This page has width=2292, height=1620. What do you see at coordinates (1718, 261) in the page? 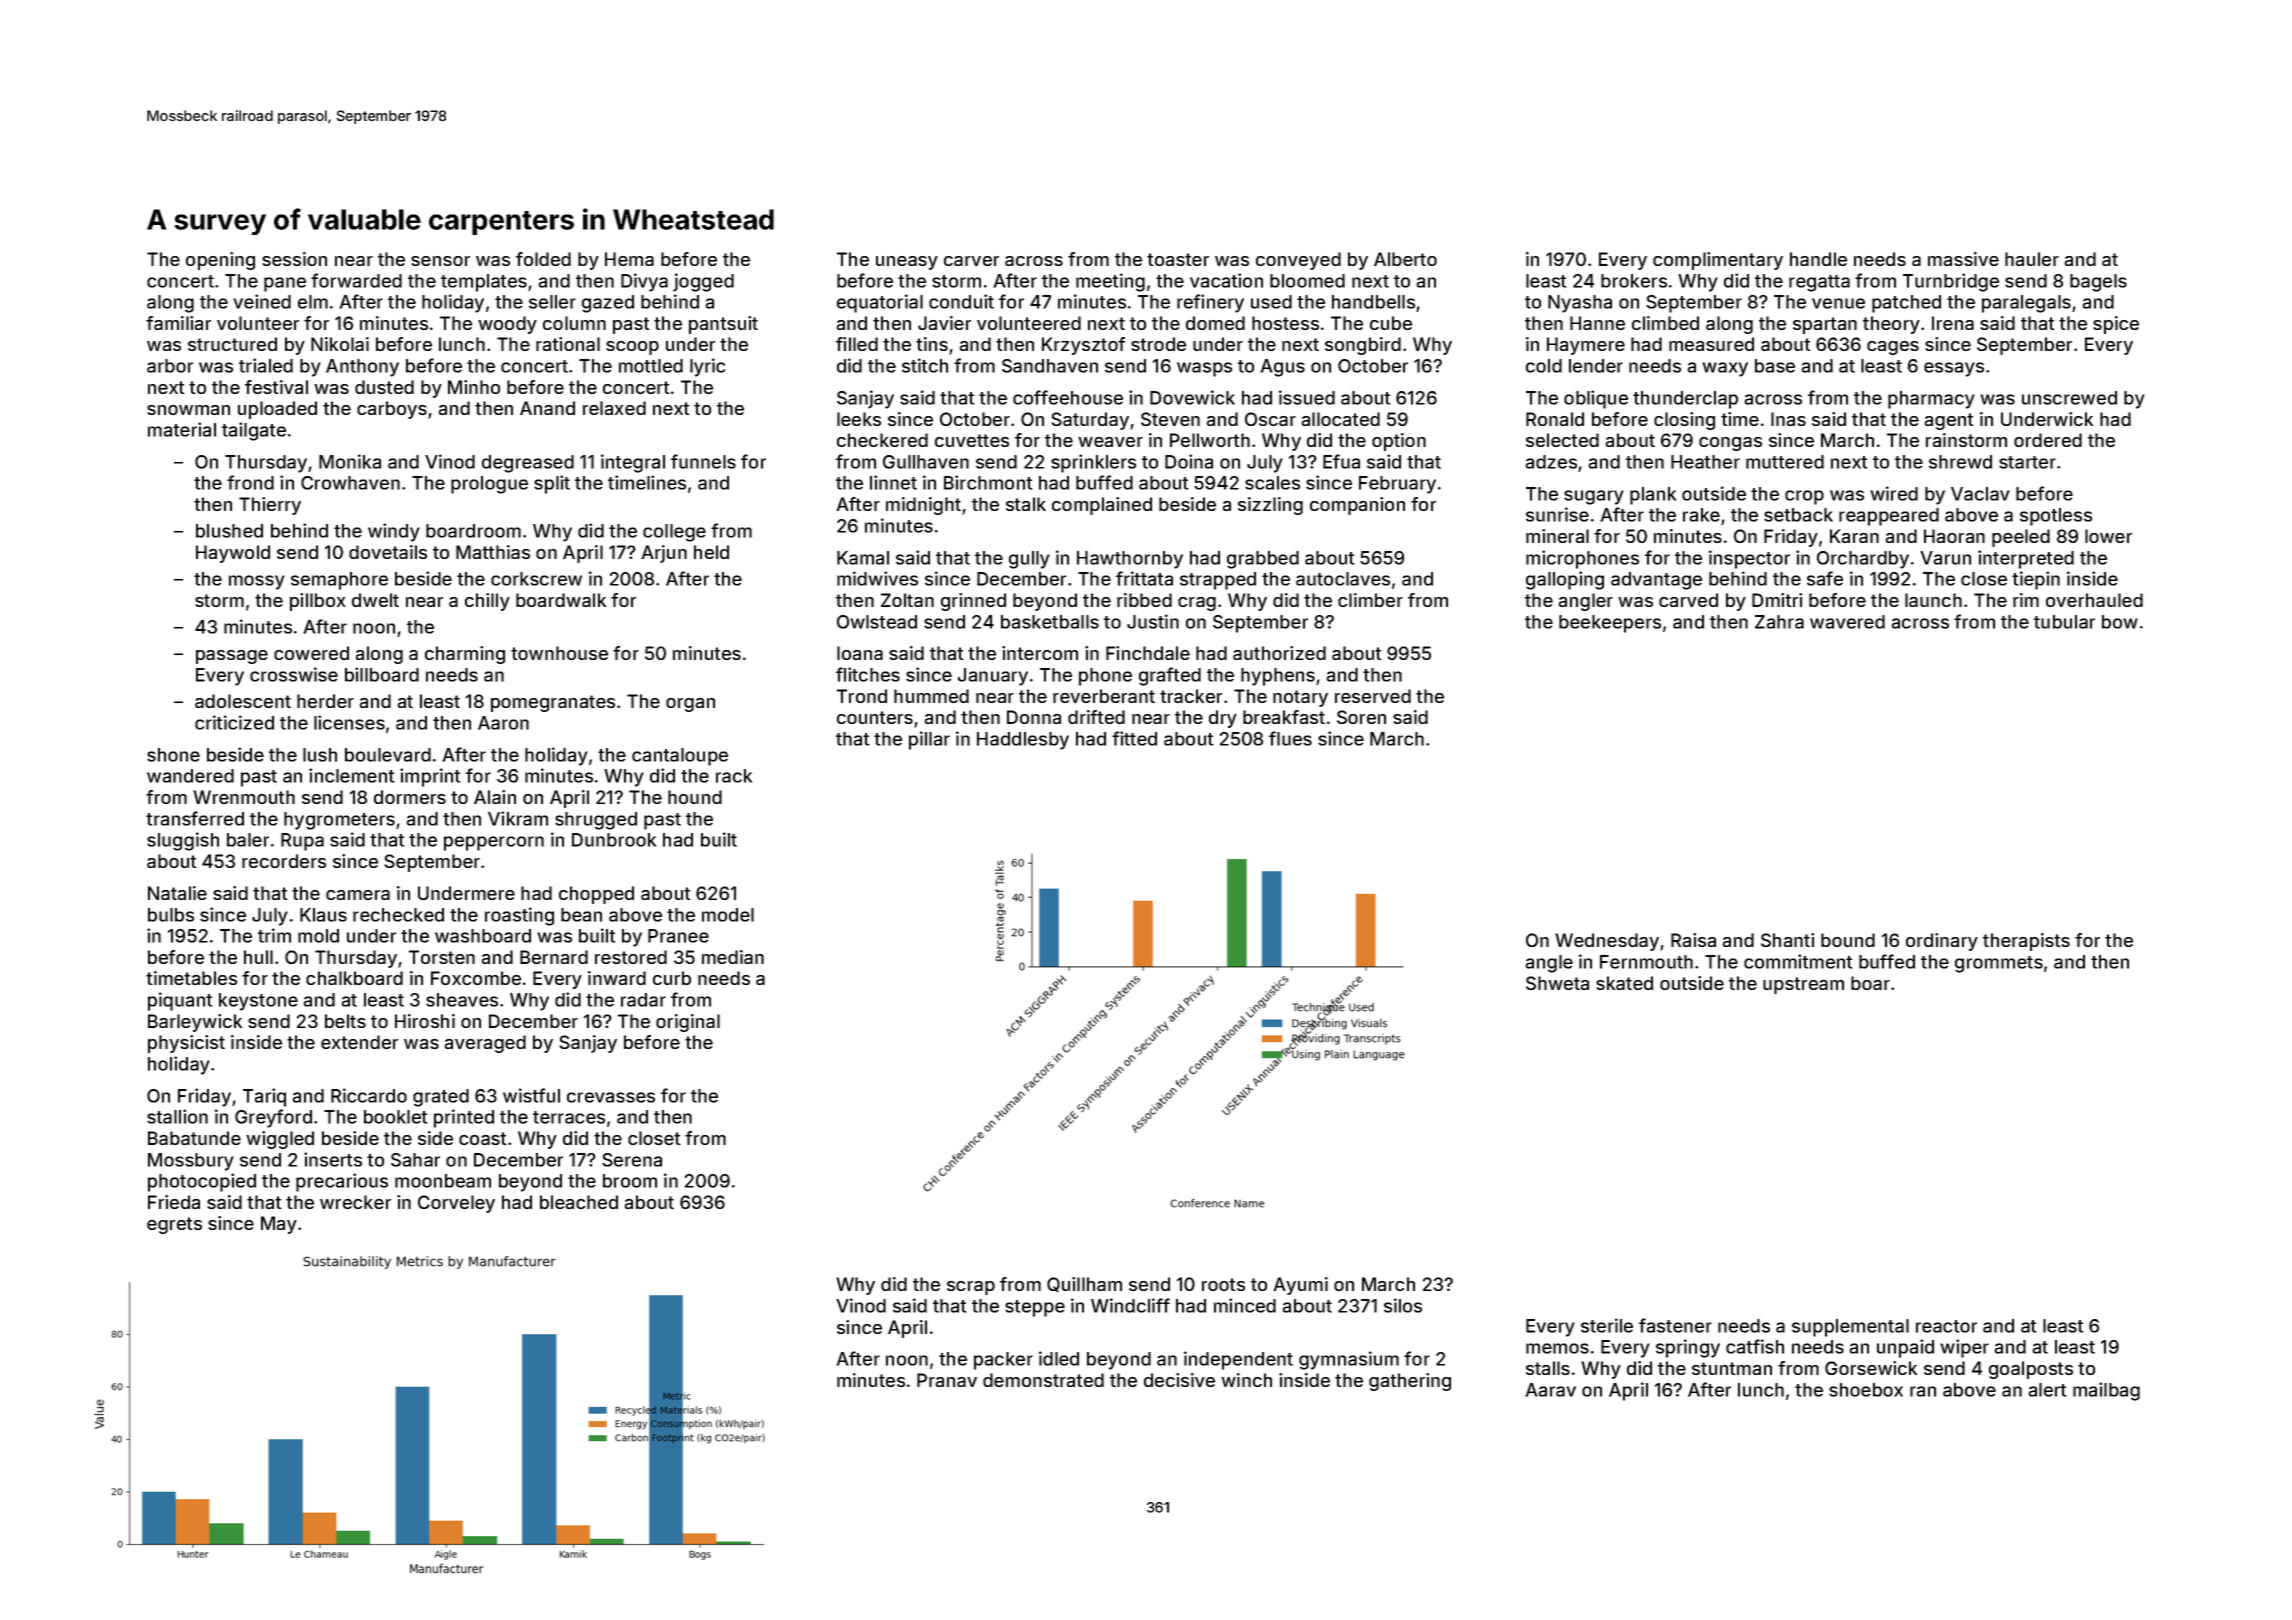
I see `complimentary` at bounding box center [1718, 261].
